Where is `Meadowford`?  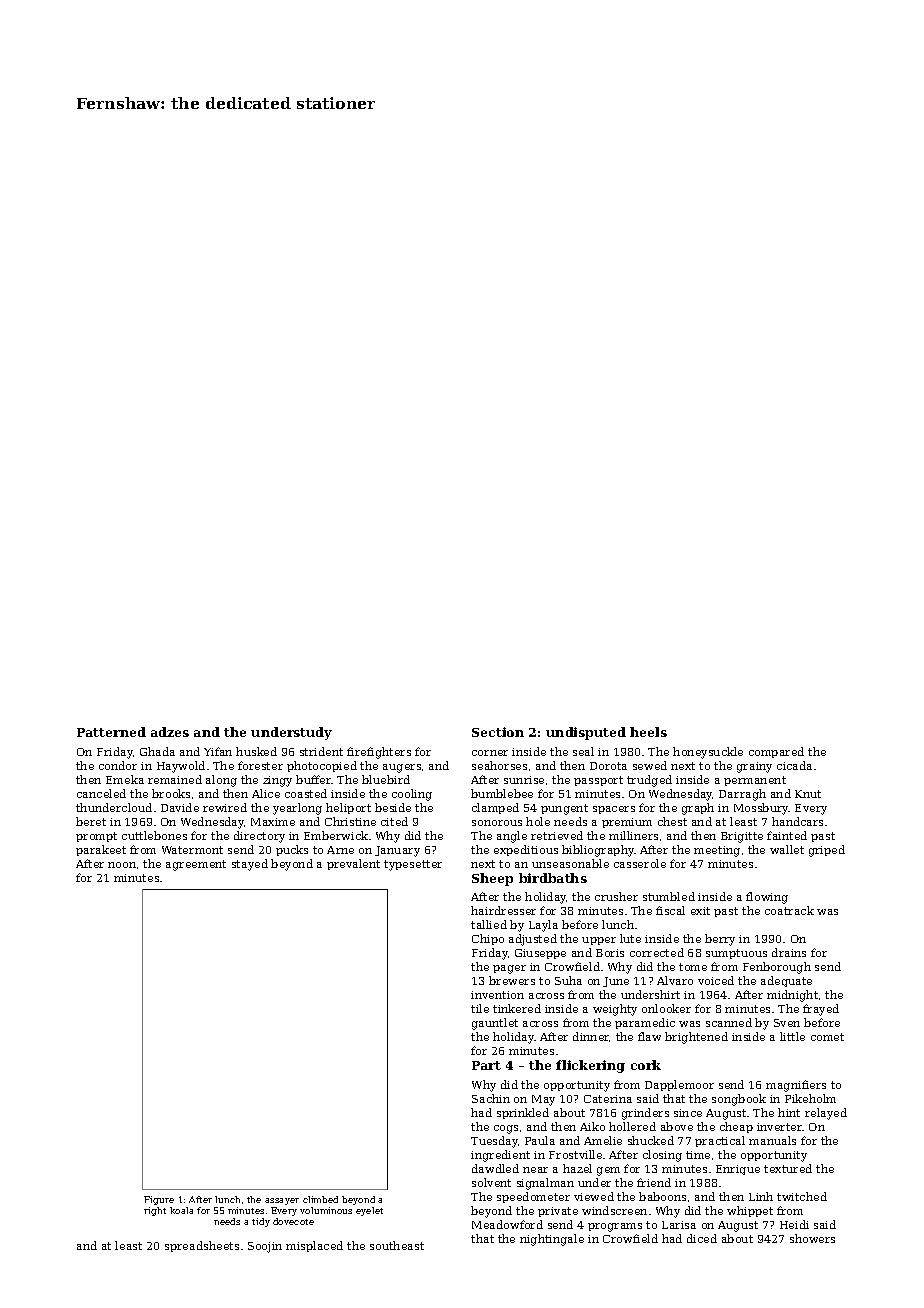
Meadowford is located at coordinates (507, 1224).
